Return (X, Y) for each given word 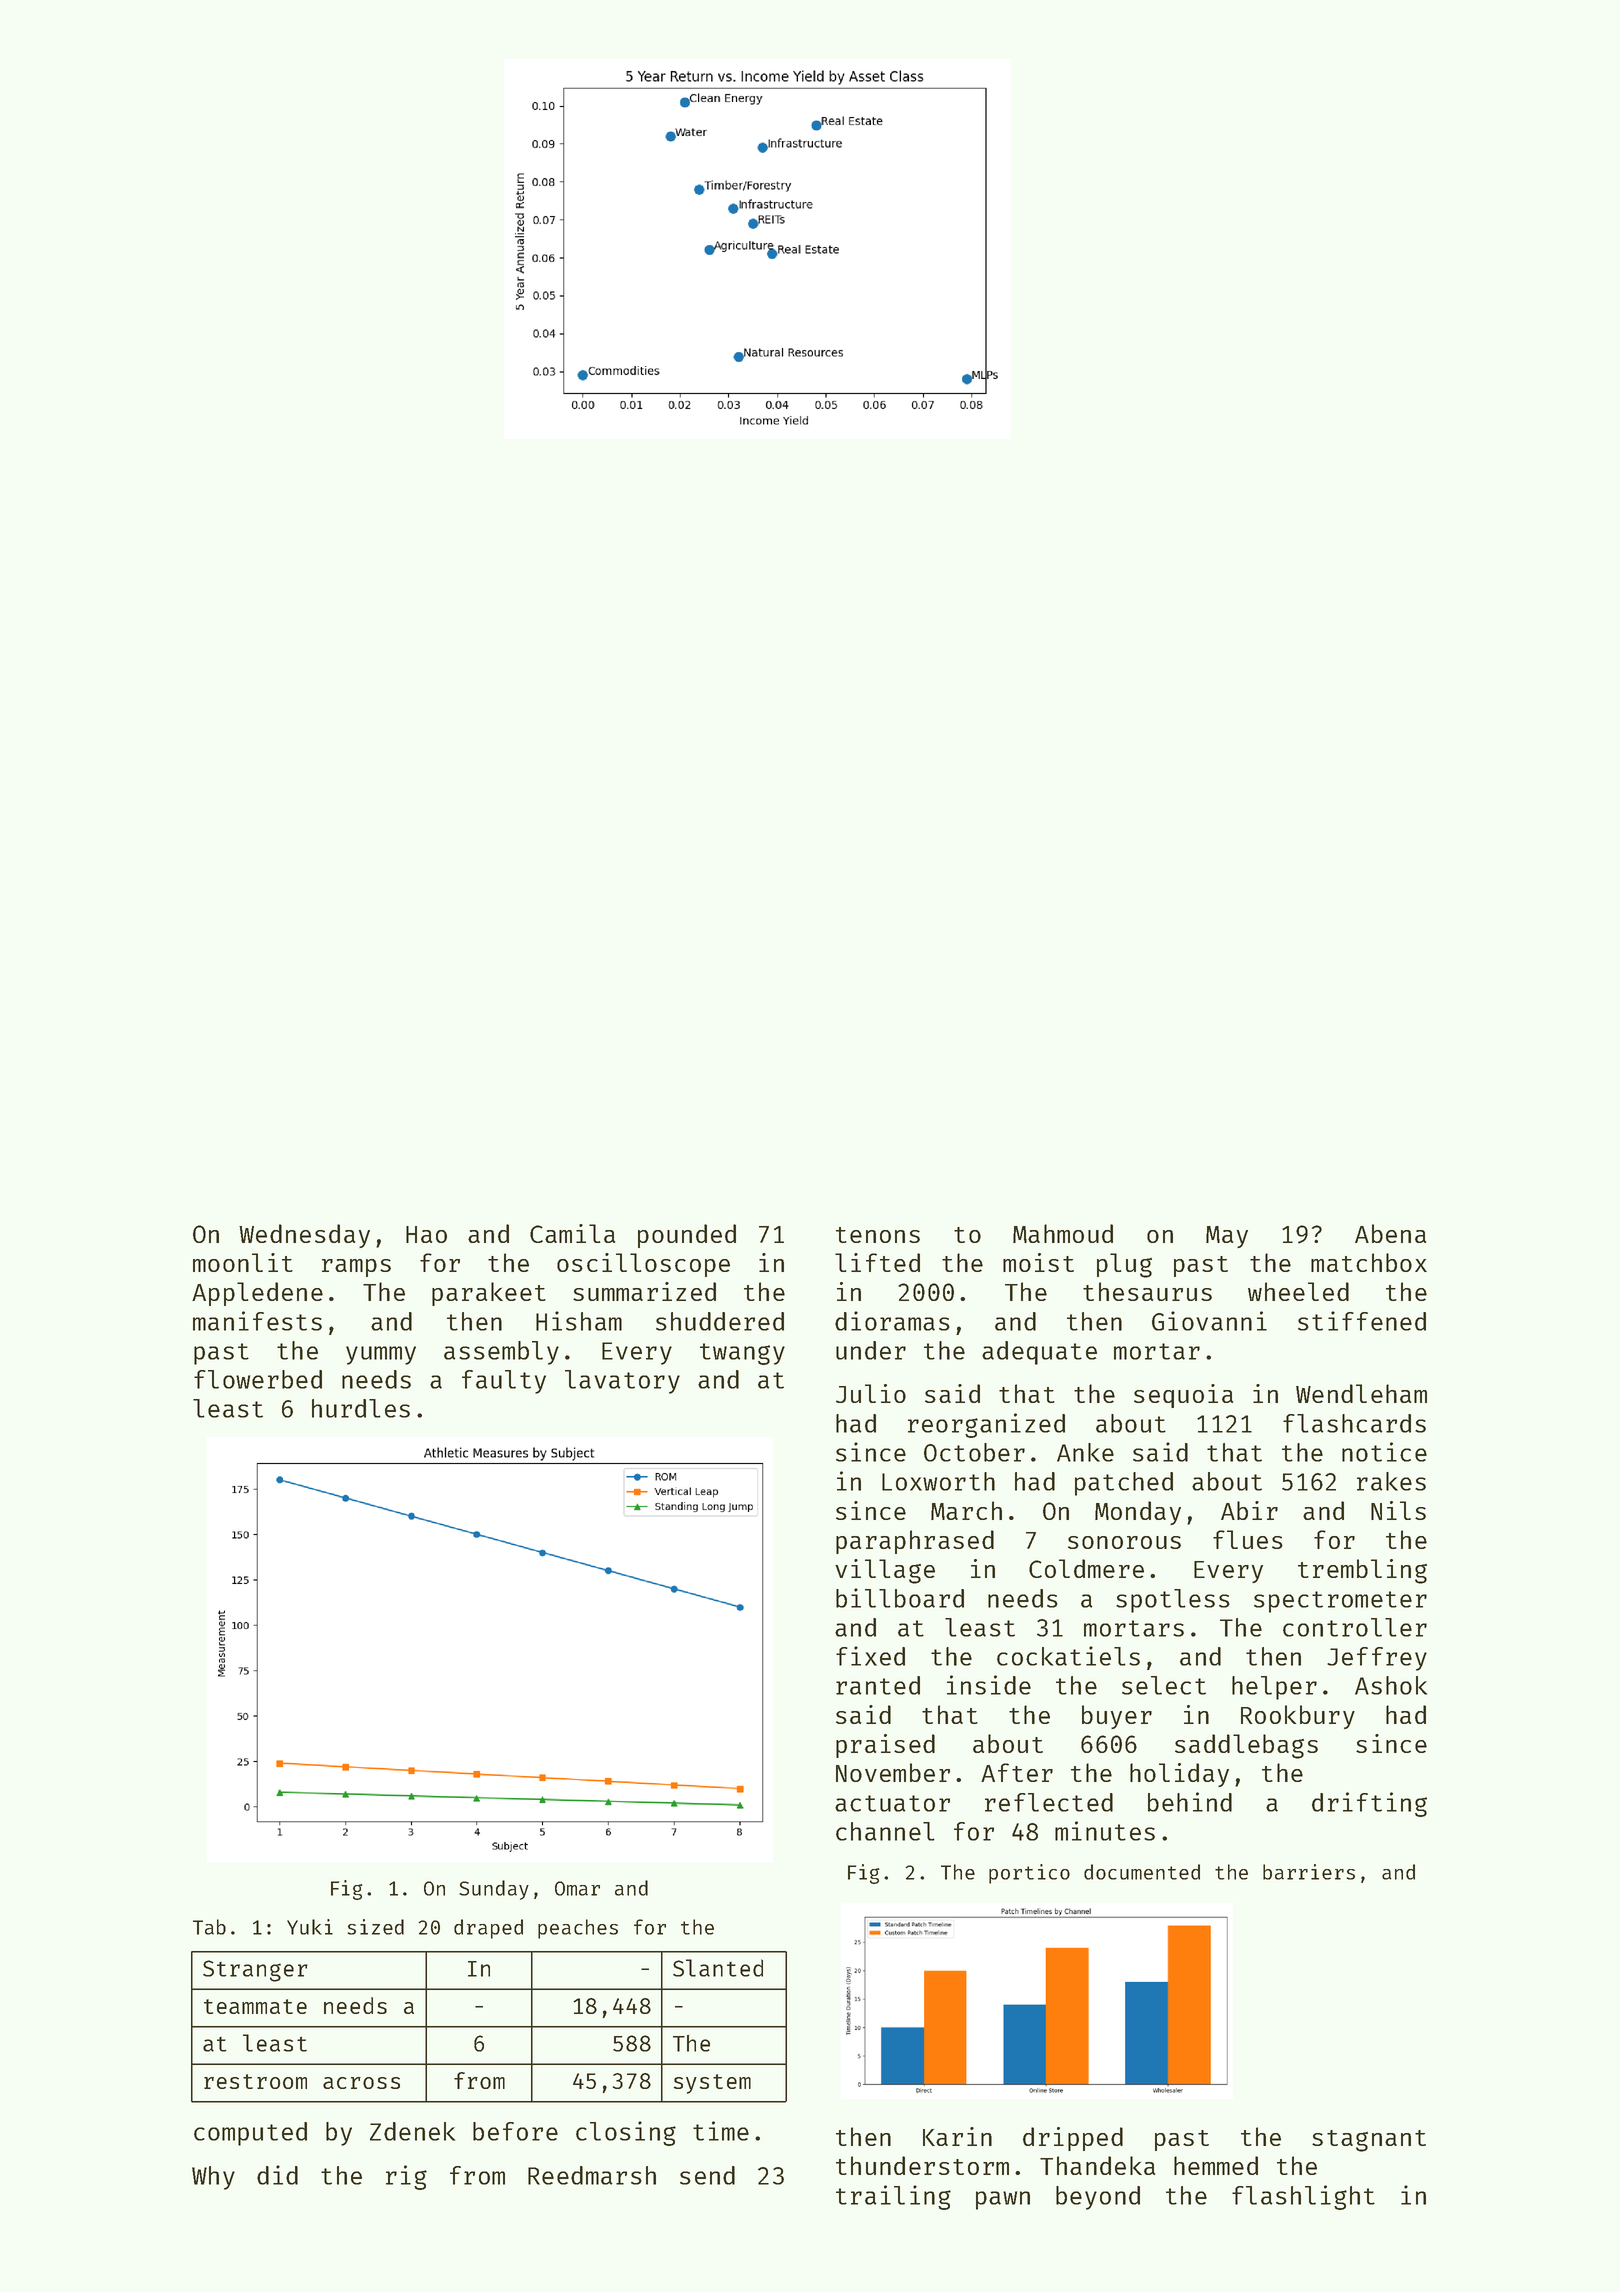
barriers (1309, 1872)
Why (213, 2178)
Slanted (718, 1968)
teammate (255, 2006)
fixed (870, 1656)
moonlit (243, 1262)
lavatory (622, 1382)
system (712, 2084)
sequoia (1183, 1396)
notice (1384, 1452)
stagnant (1369, 2141)
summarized (644, 1291)
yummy (381, 1355)
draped (488, 1929)
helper (1274, 1688)
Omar (577, 1888)
